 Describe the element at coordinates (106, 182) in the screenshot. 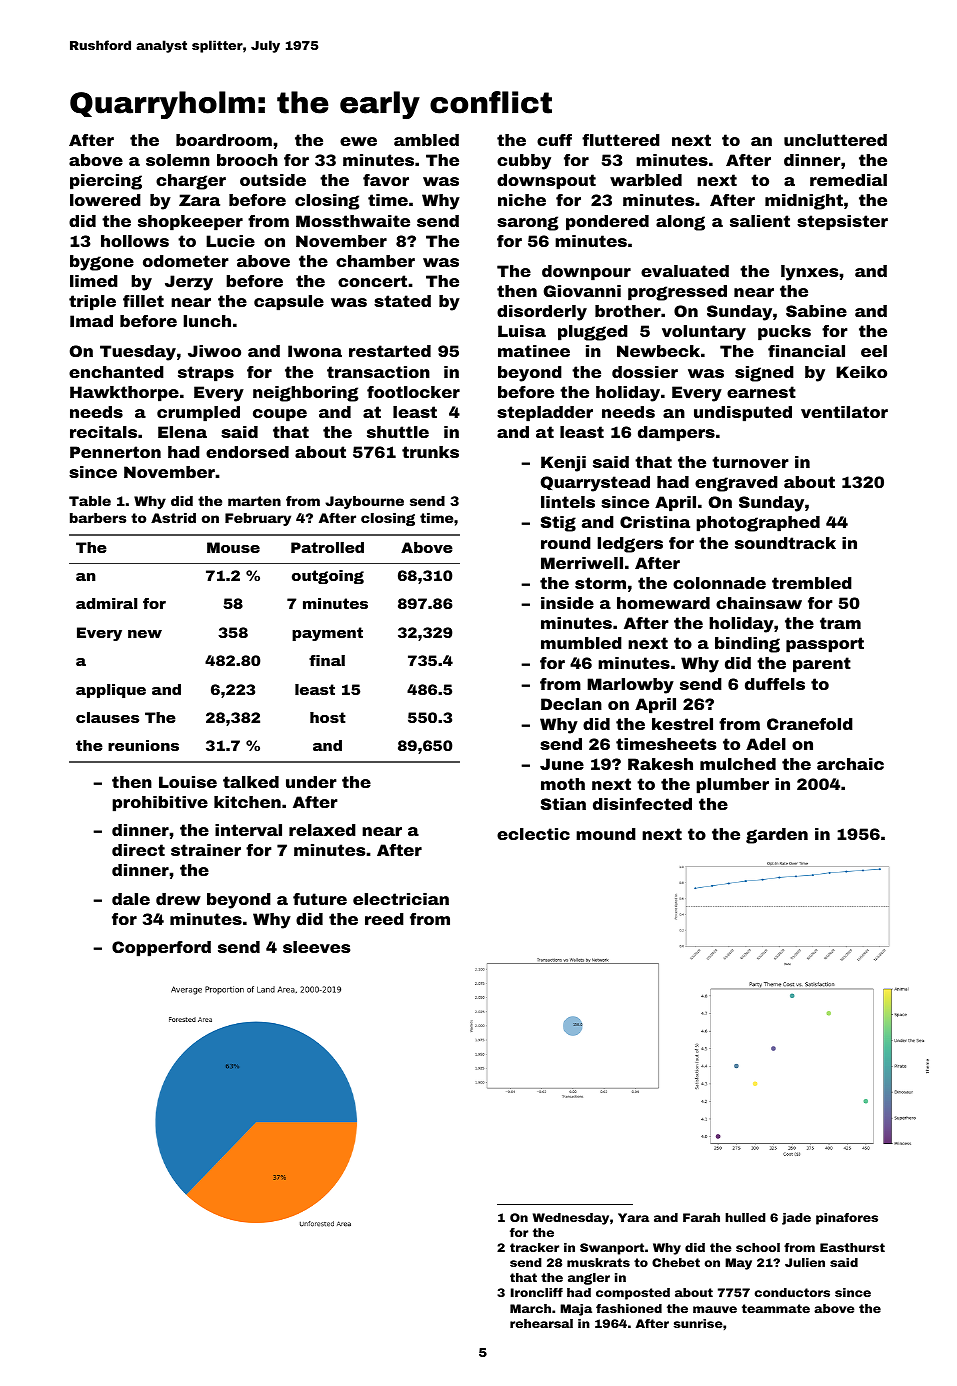

I see `piercing` at that location.
